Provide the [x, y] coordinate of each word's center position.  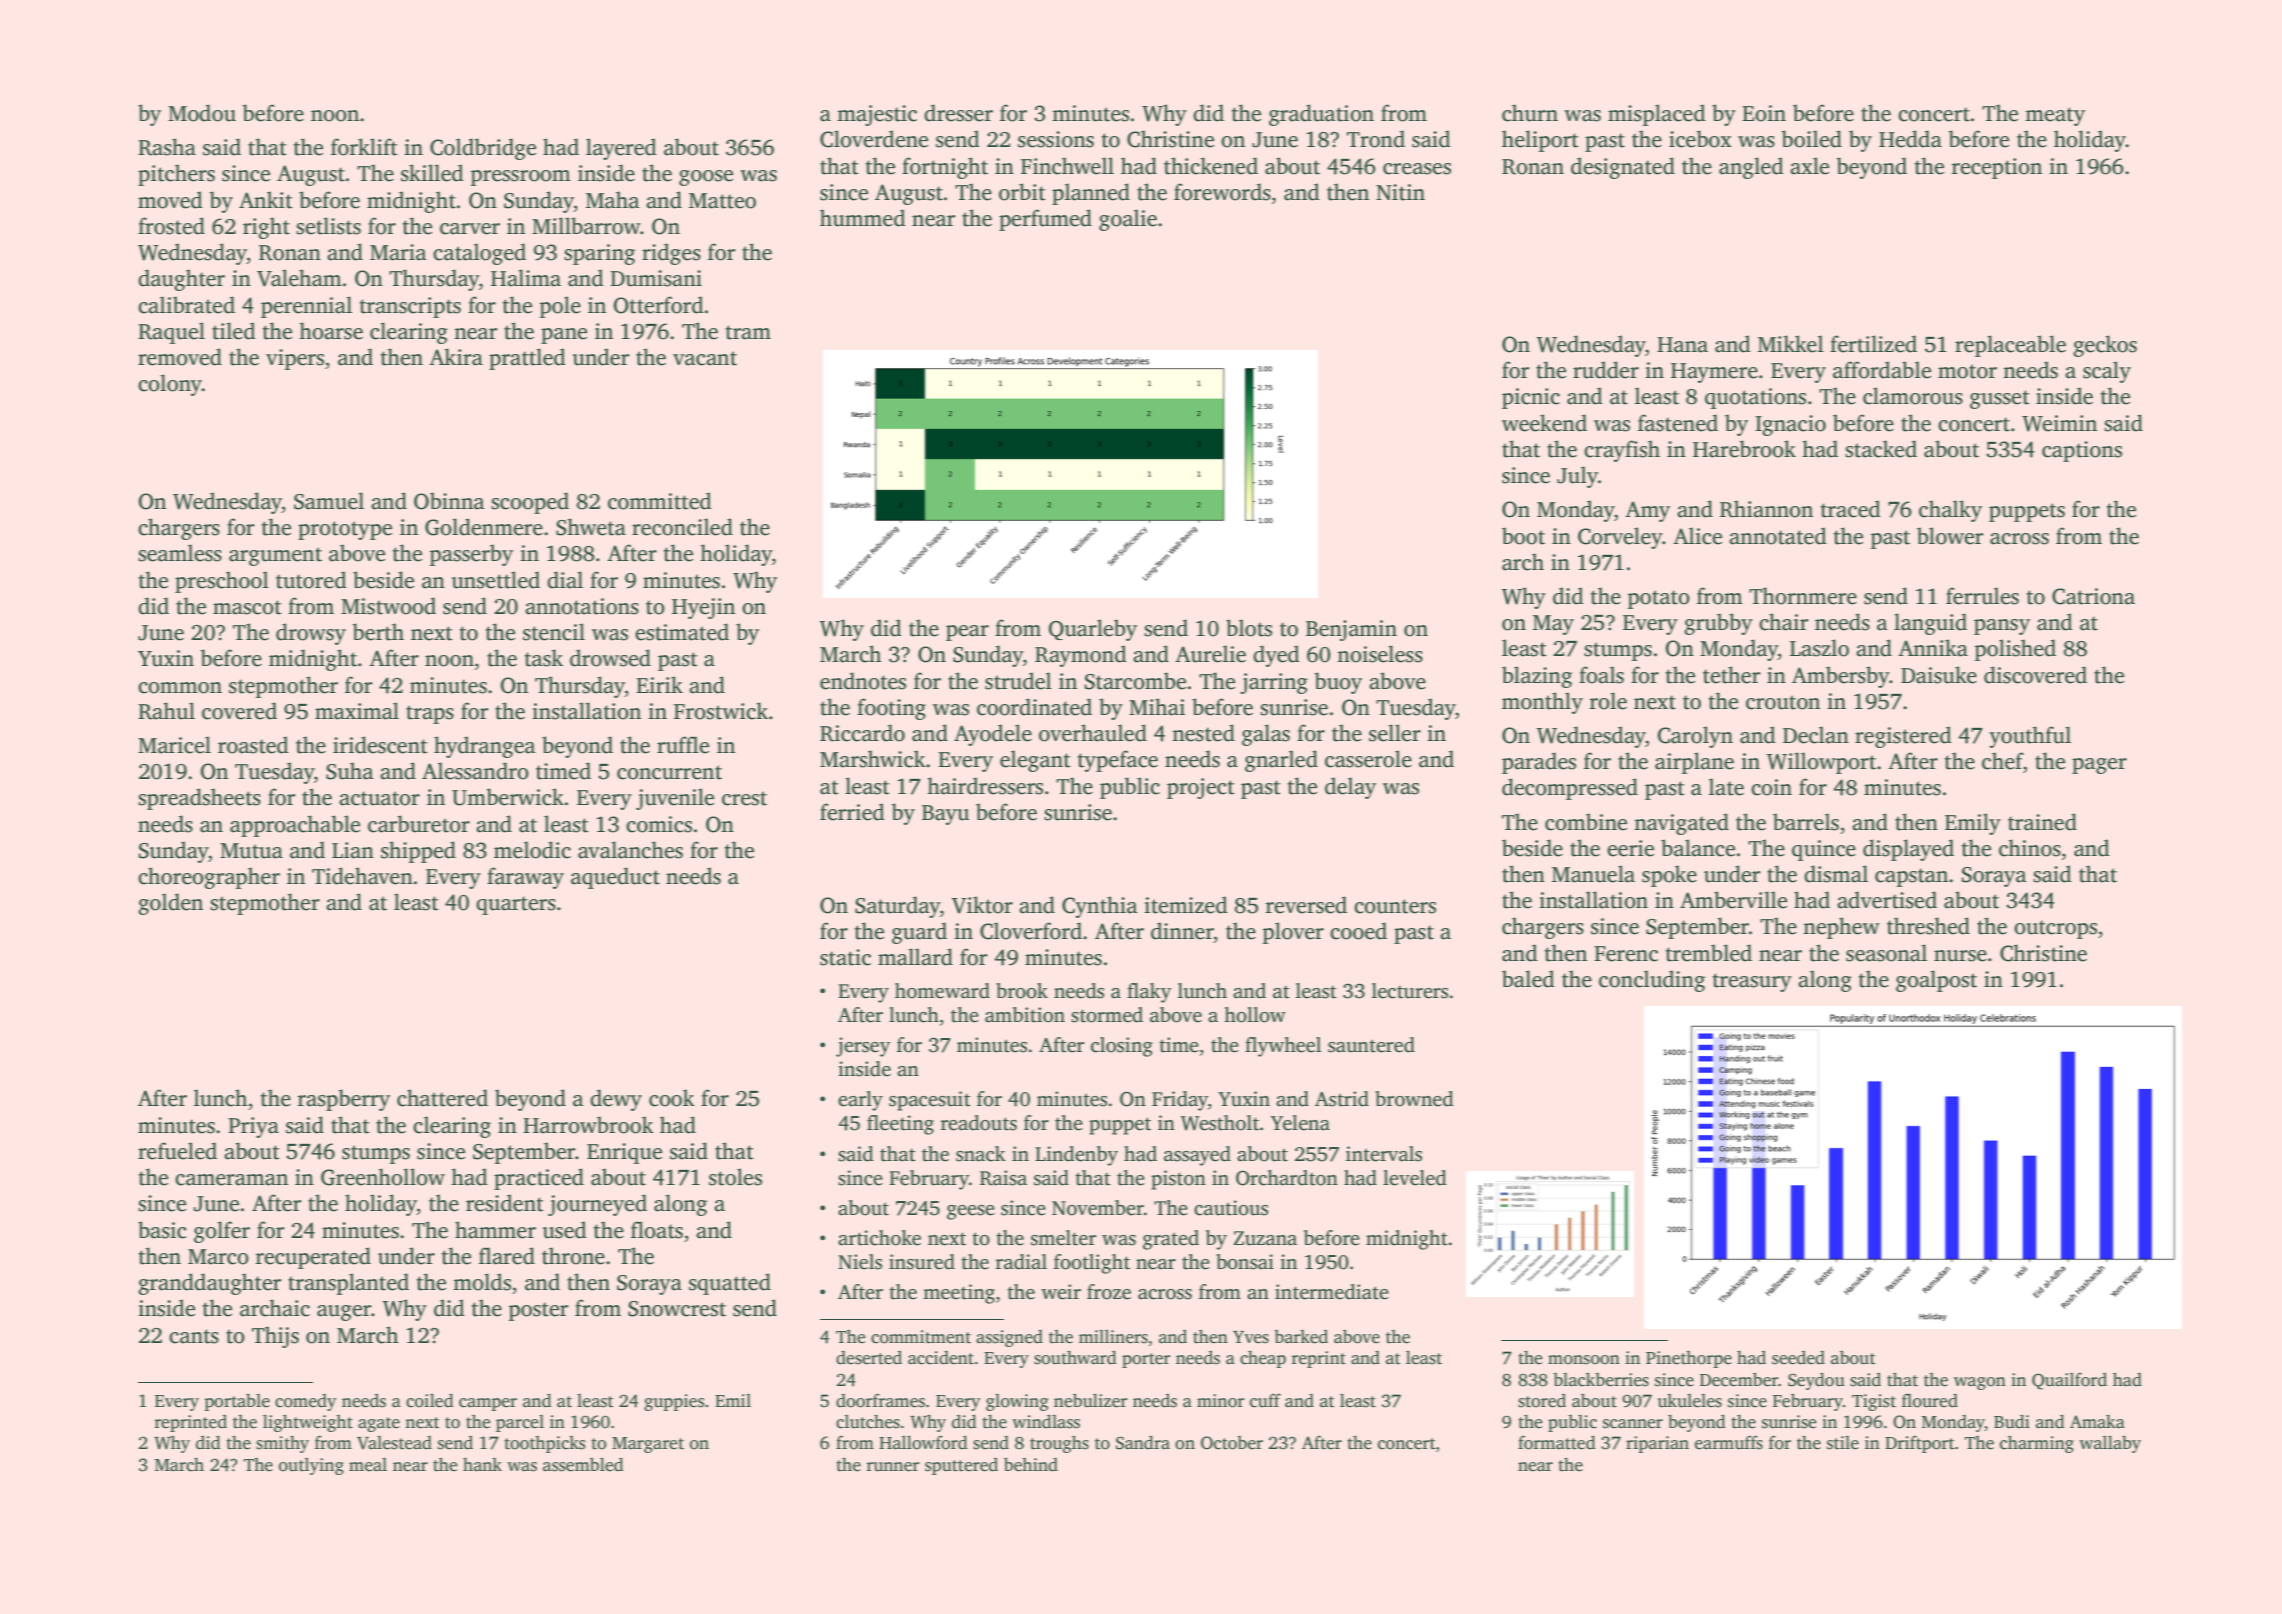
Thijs [275, 1337]
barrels [1806, 822]
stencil [554, 632]
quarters [516, 905]
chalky [1950, 511]
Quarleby [1093, 630]
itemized [1186, 905]
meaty [2055, 116]
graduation [1321, 115]
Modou [202, 113]
